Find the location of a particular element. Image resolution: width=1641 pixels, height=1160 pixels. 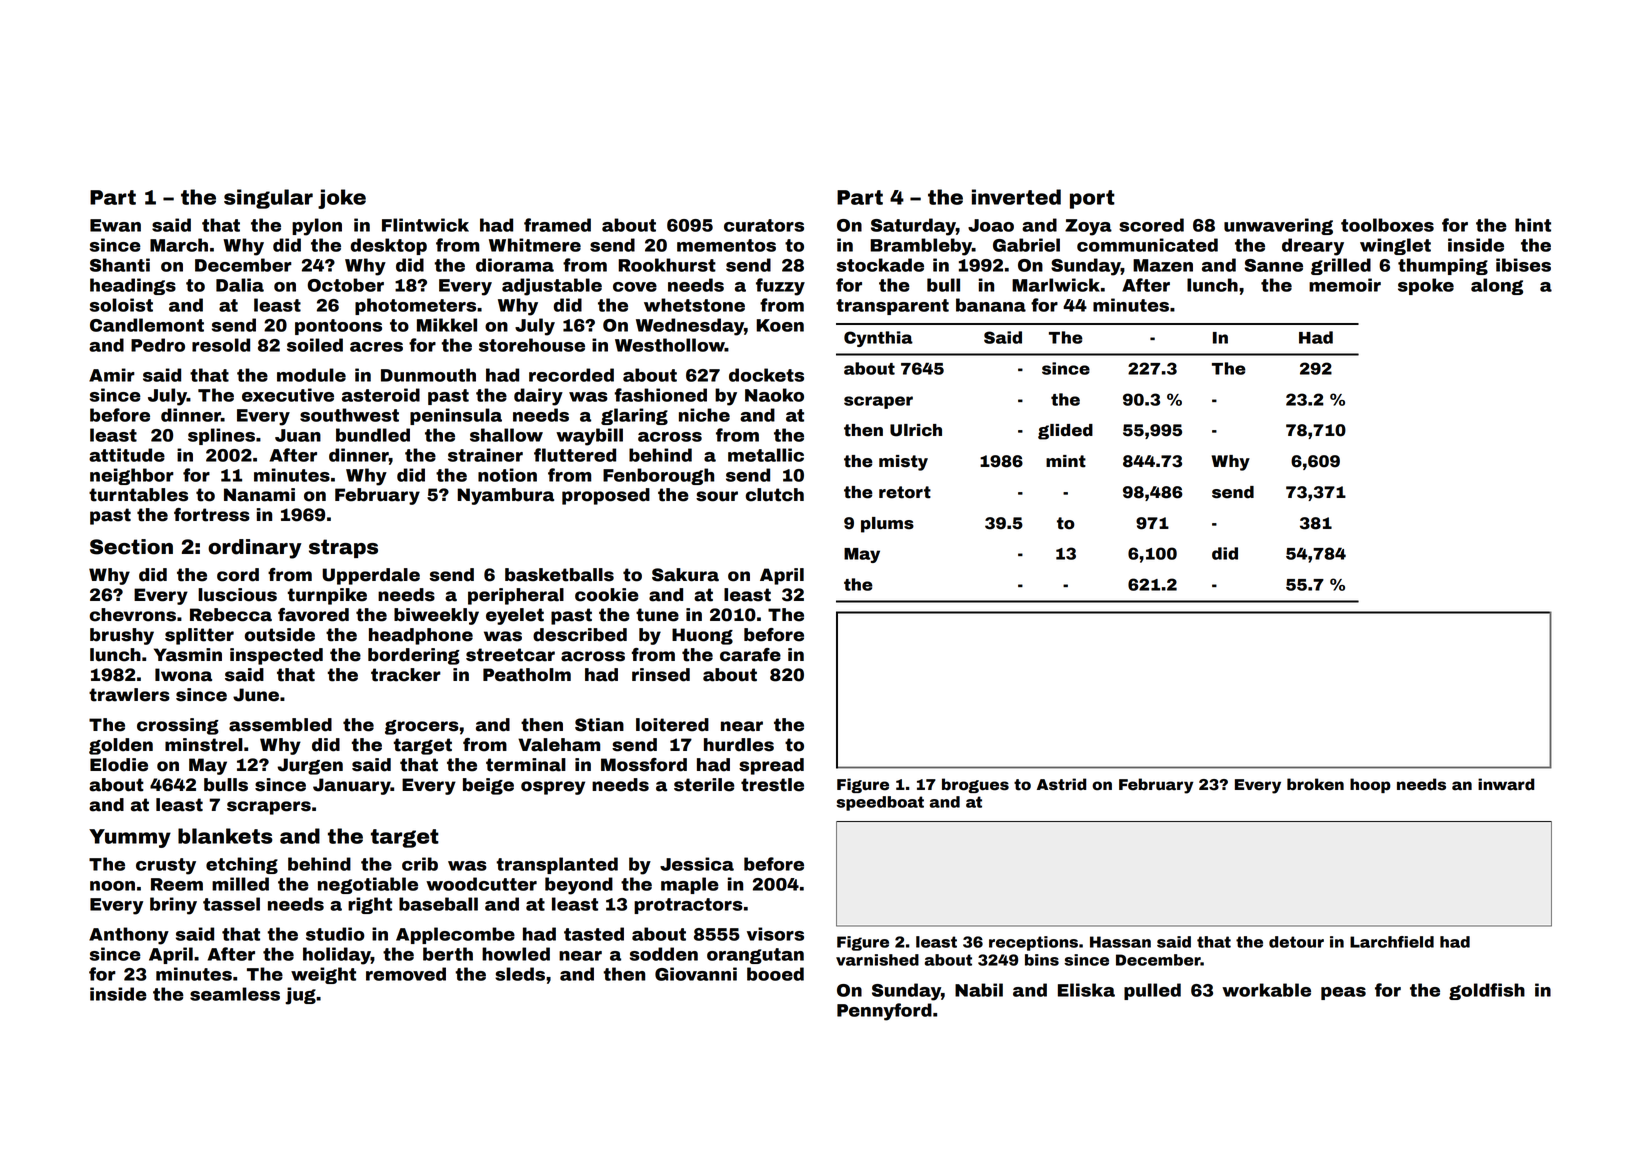

splitter is located at coordinates (199, 636).
